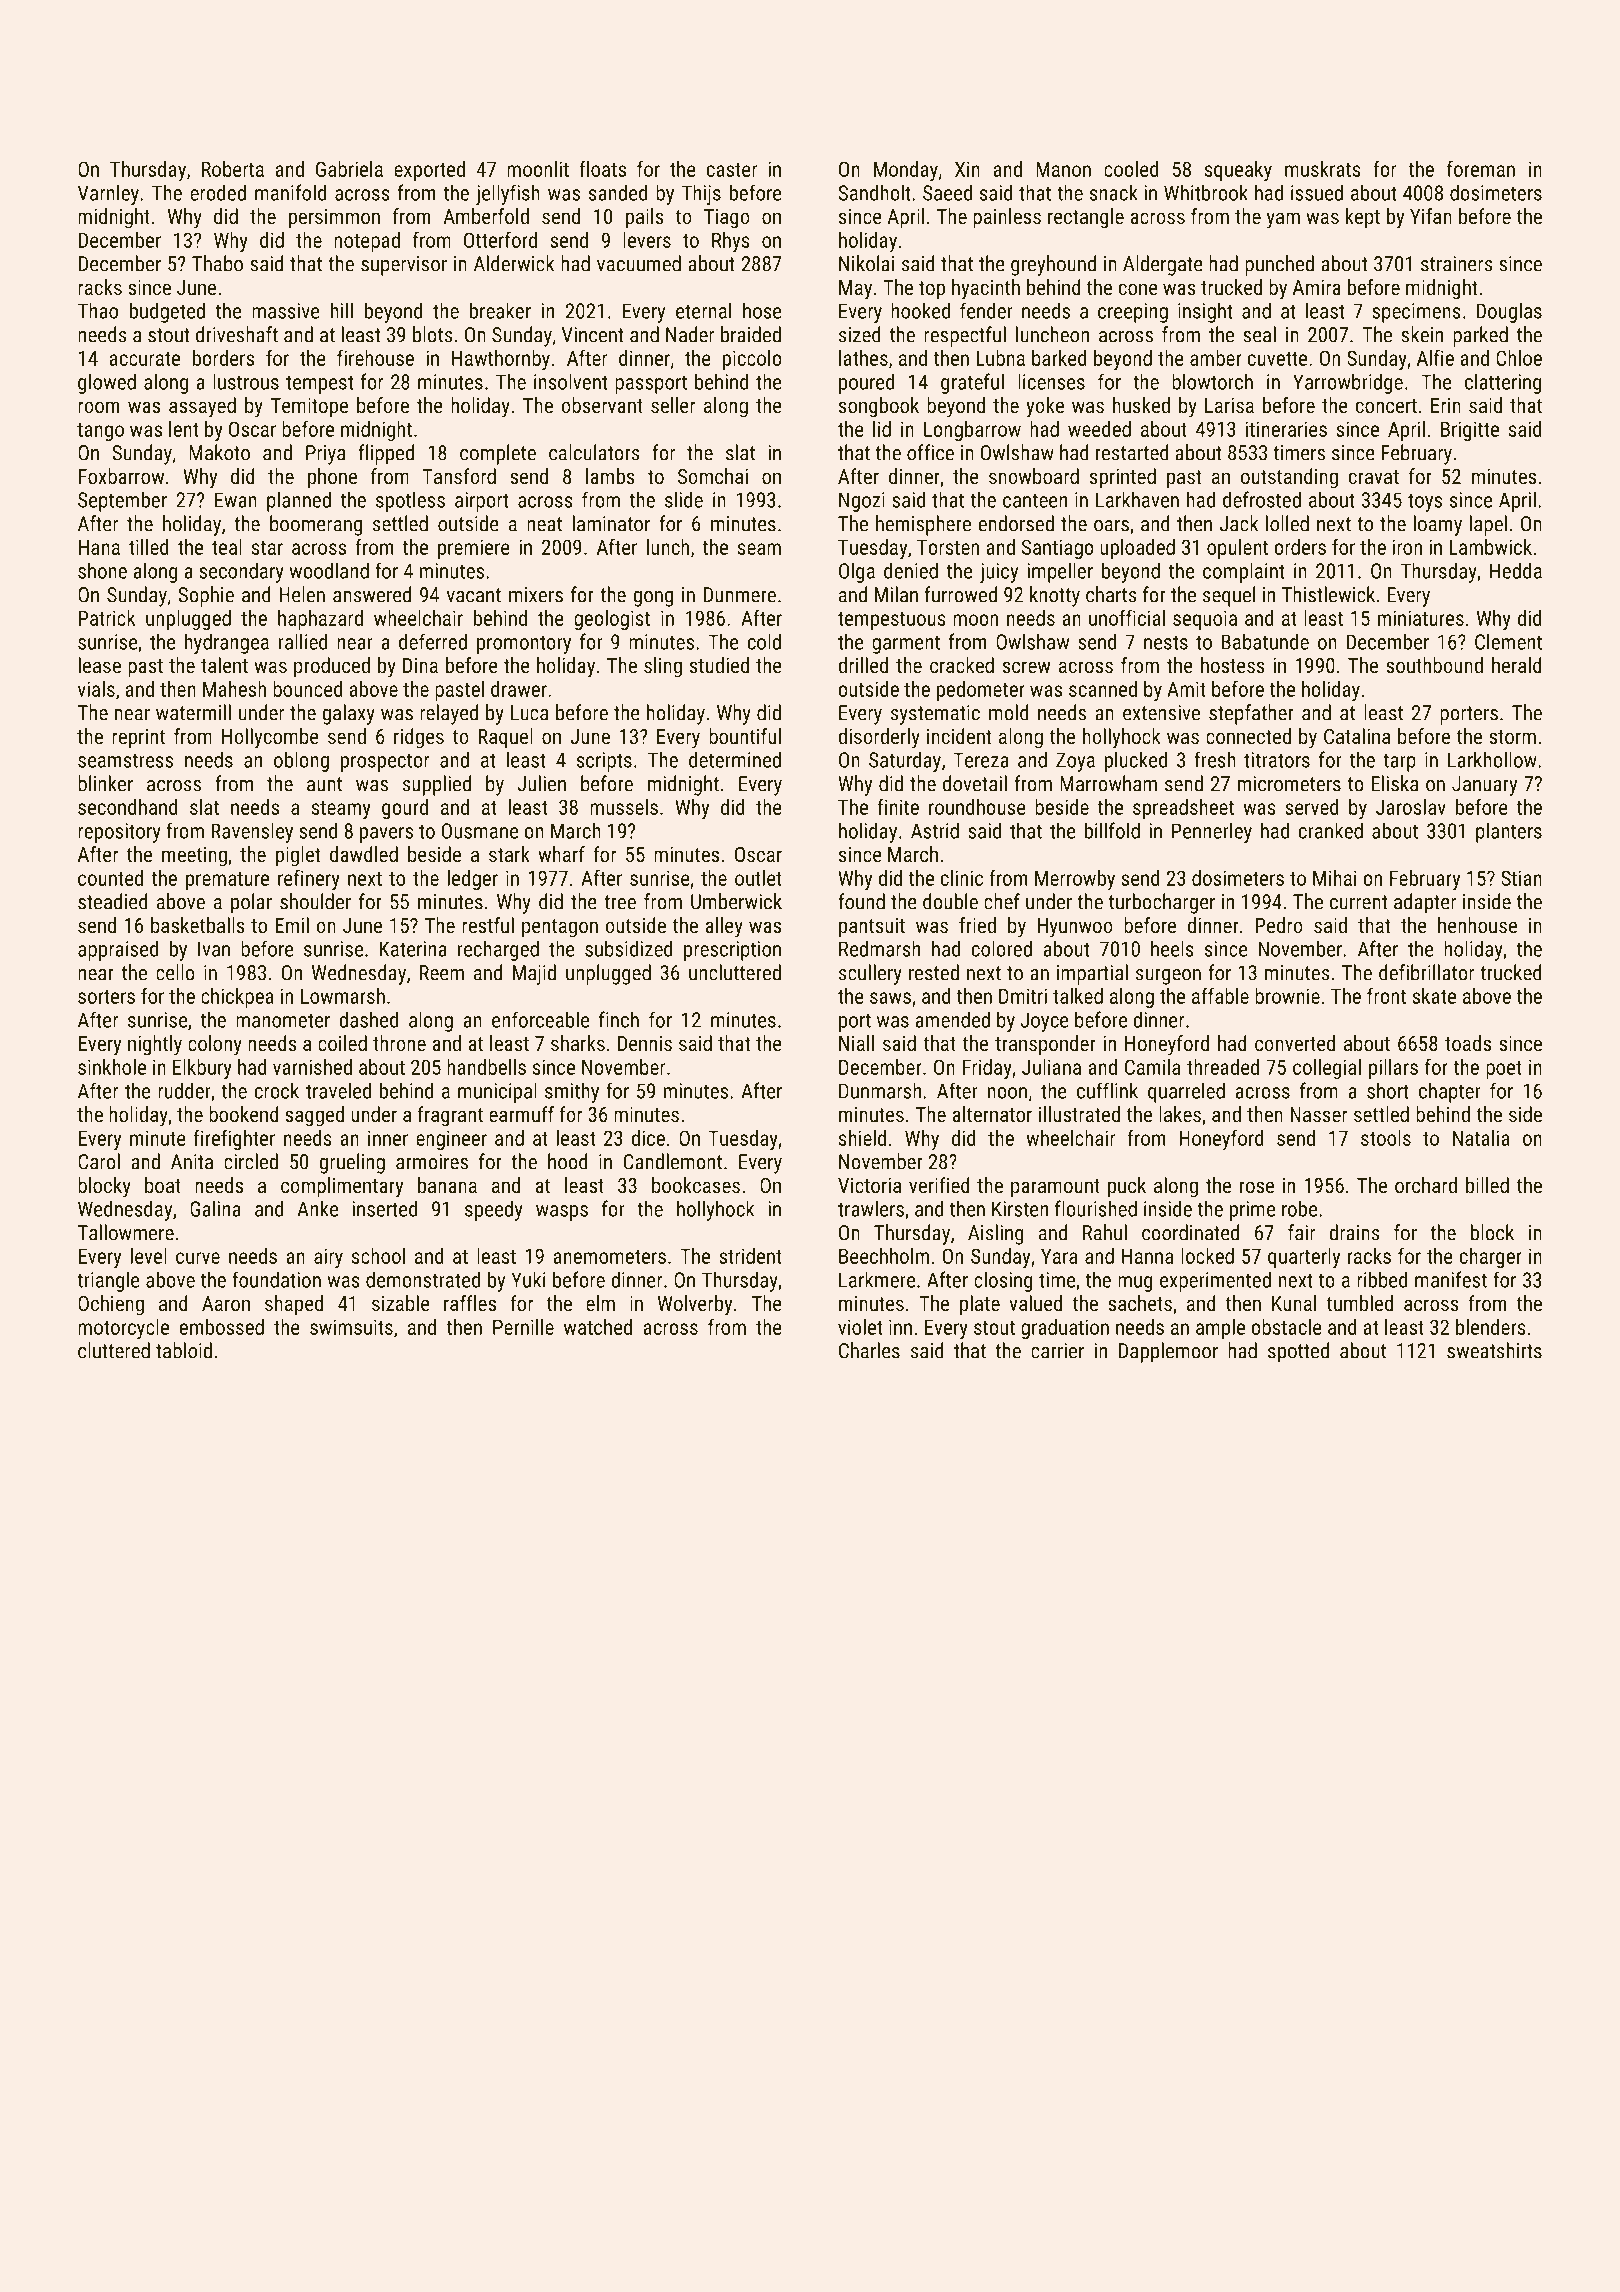 This image has width=1620, height=2292. Describe the element at coordinates (1057, 1351) in the image. I see `carrier` at that location.
